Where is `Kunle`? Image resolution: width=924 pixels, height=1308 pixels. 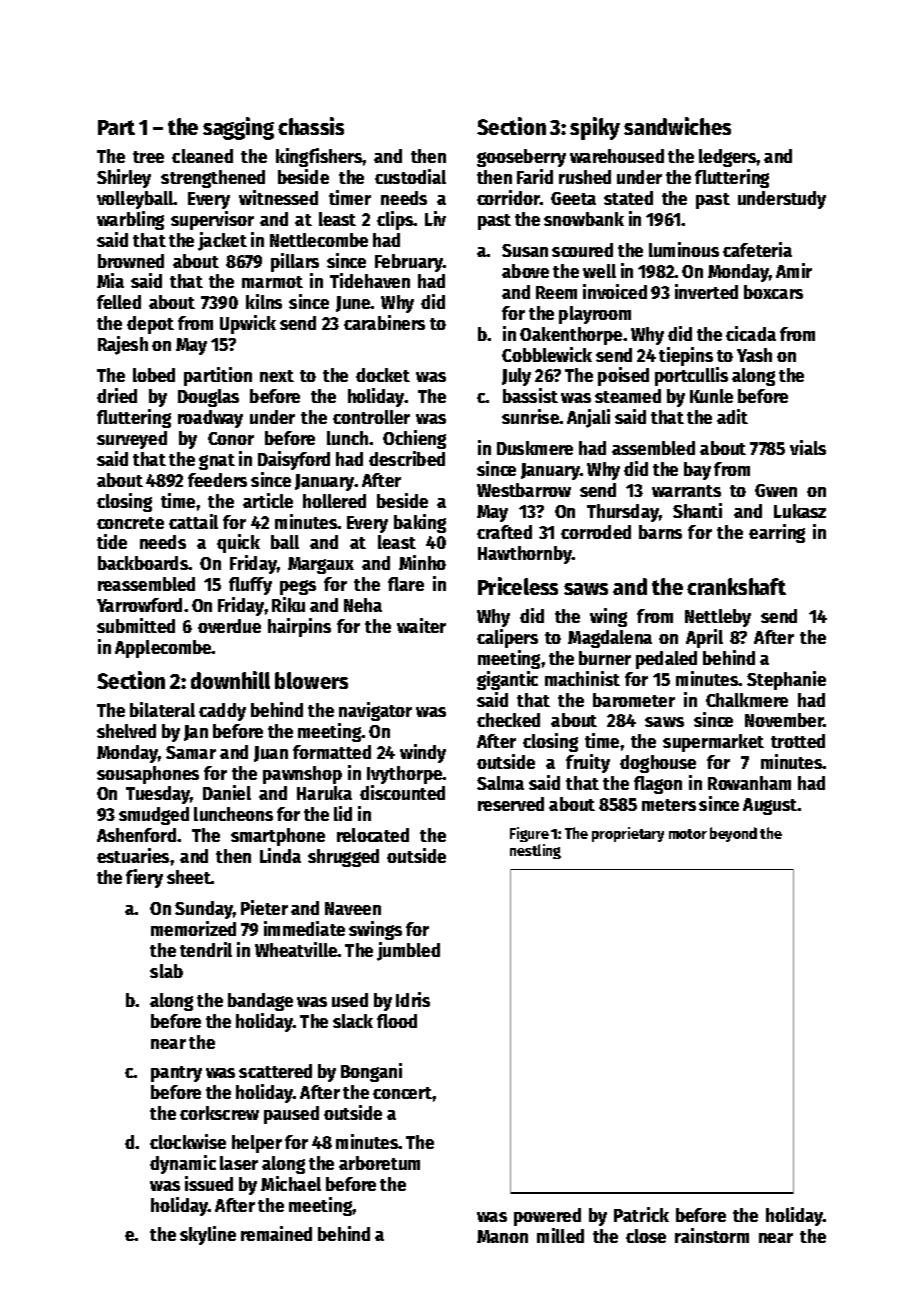 Kunle is located at coordinates (711, 396).
